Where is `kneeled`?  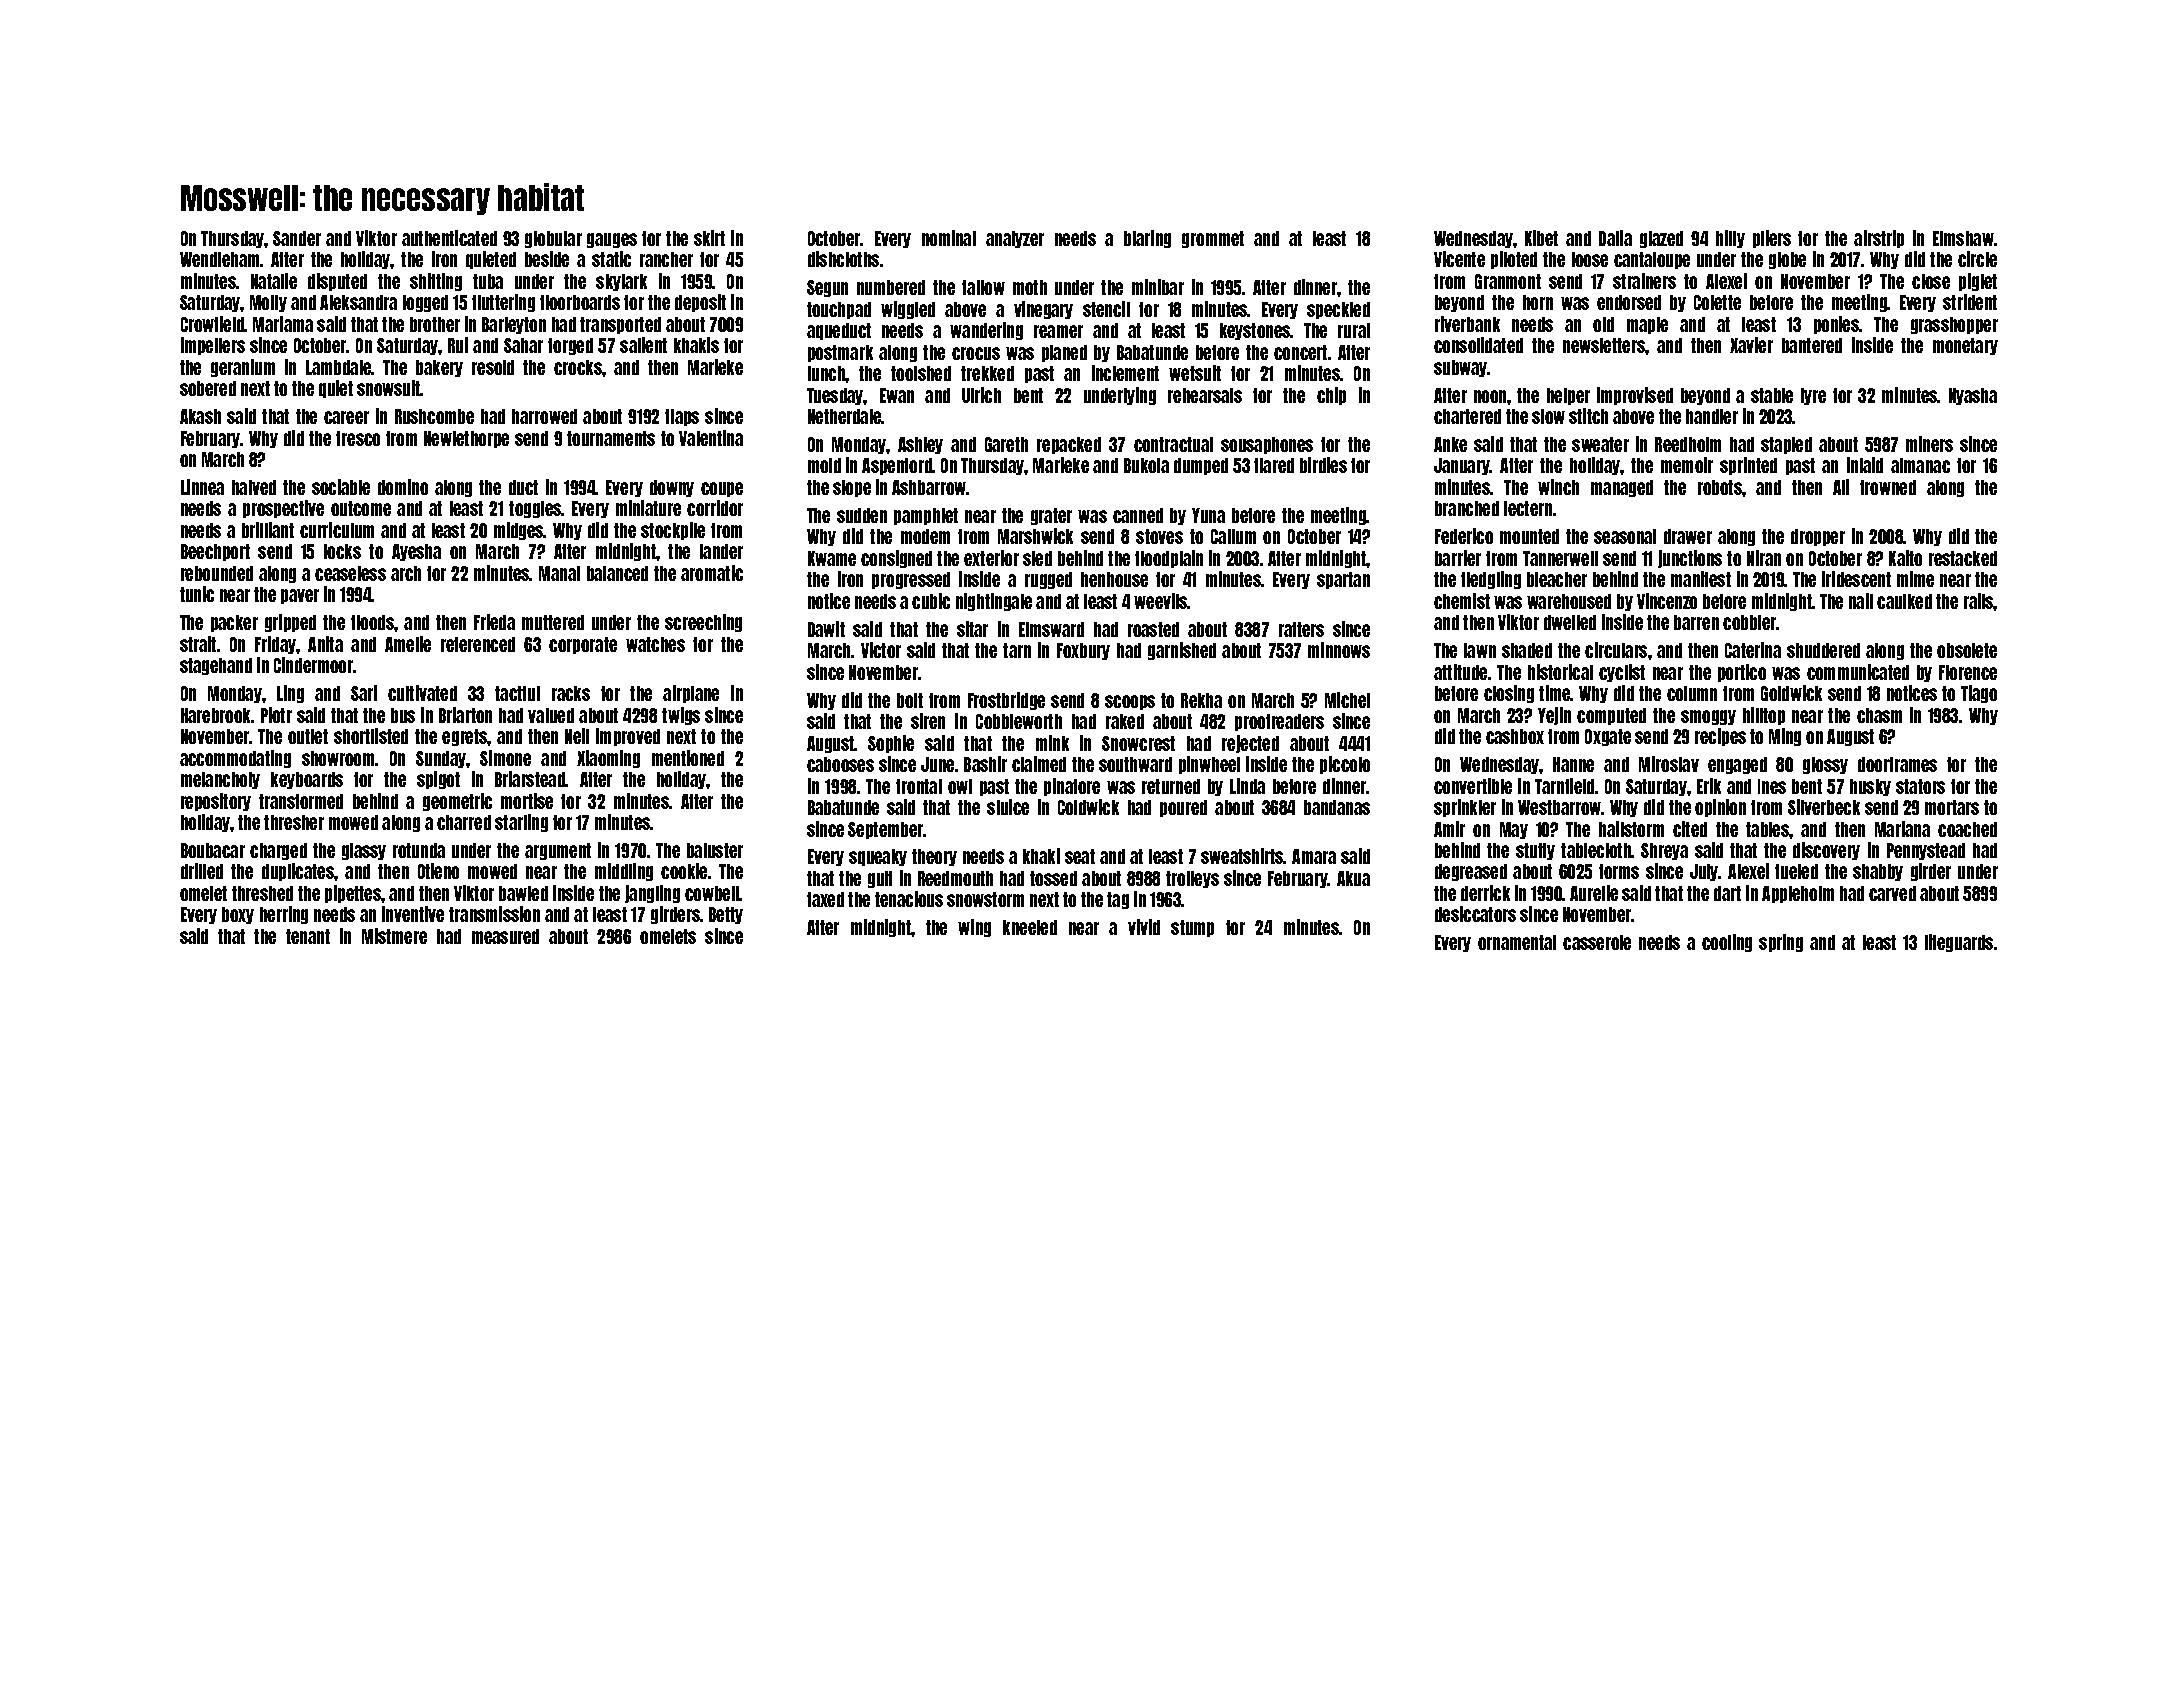
kneeled is located at coordinates (1030, 927).
